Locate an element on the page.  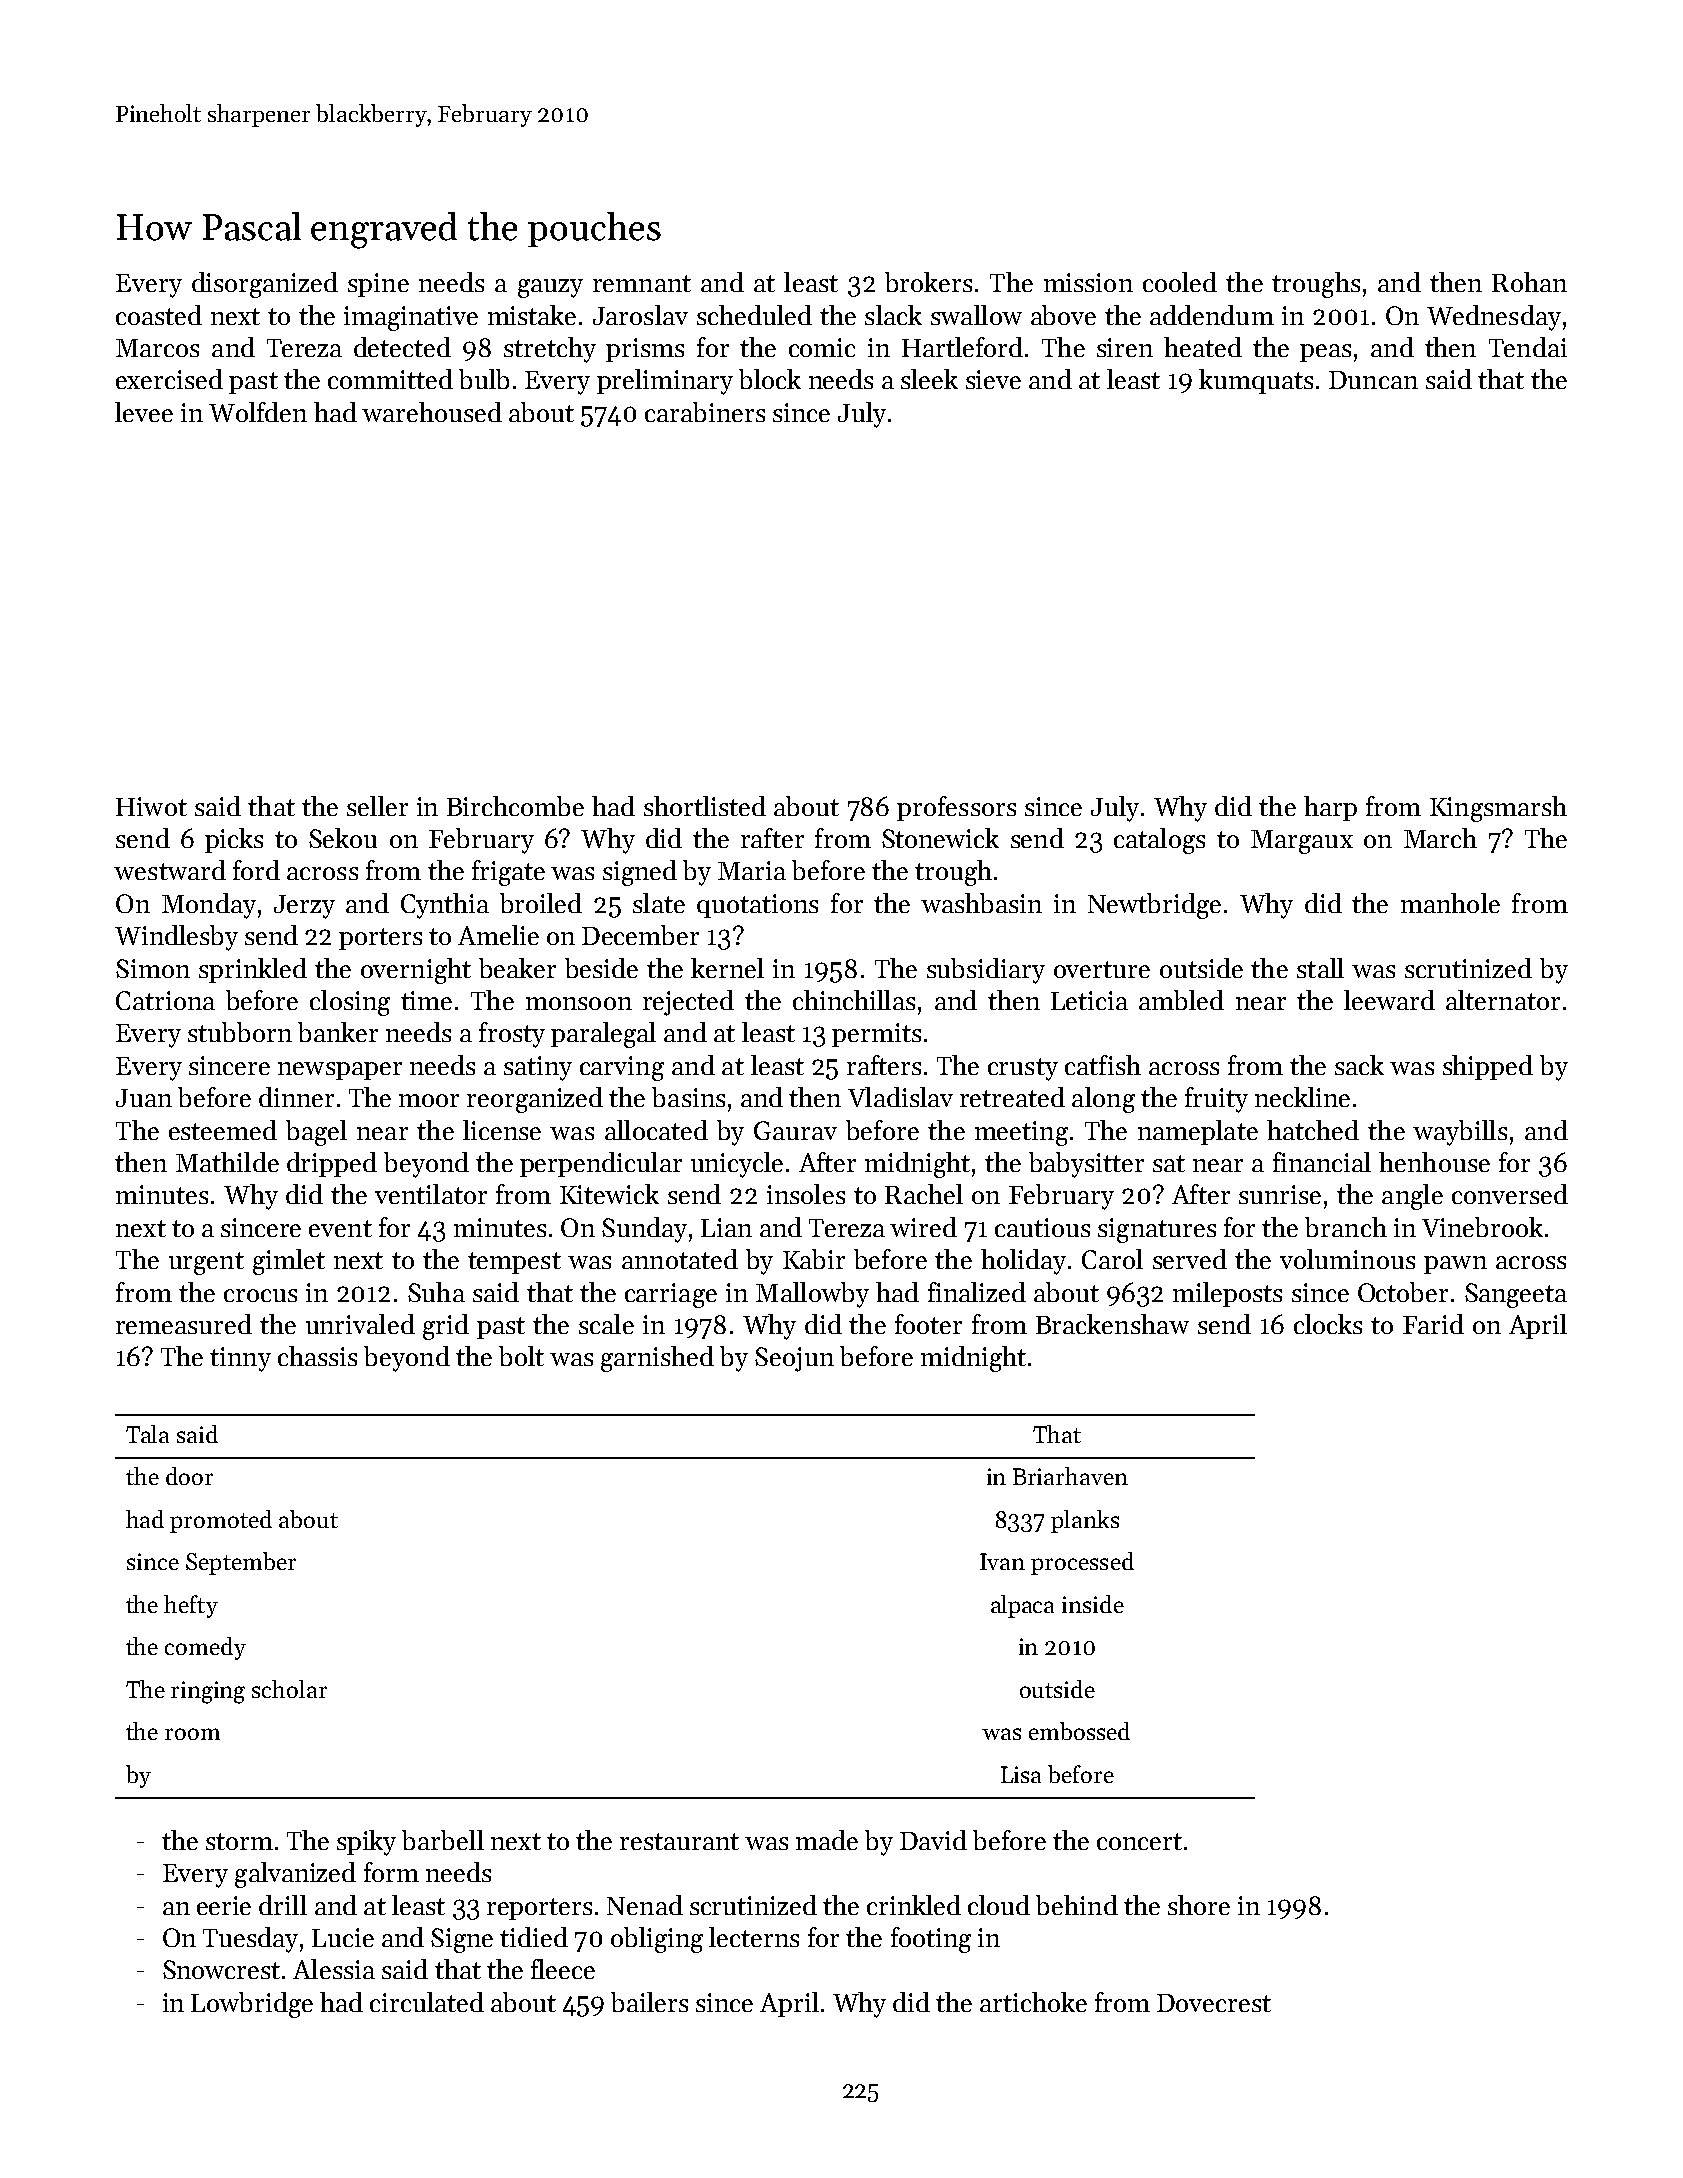
cooled is located at coordinates (1180, 282).
